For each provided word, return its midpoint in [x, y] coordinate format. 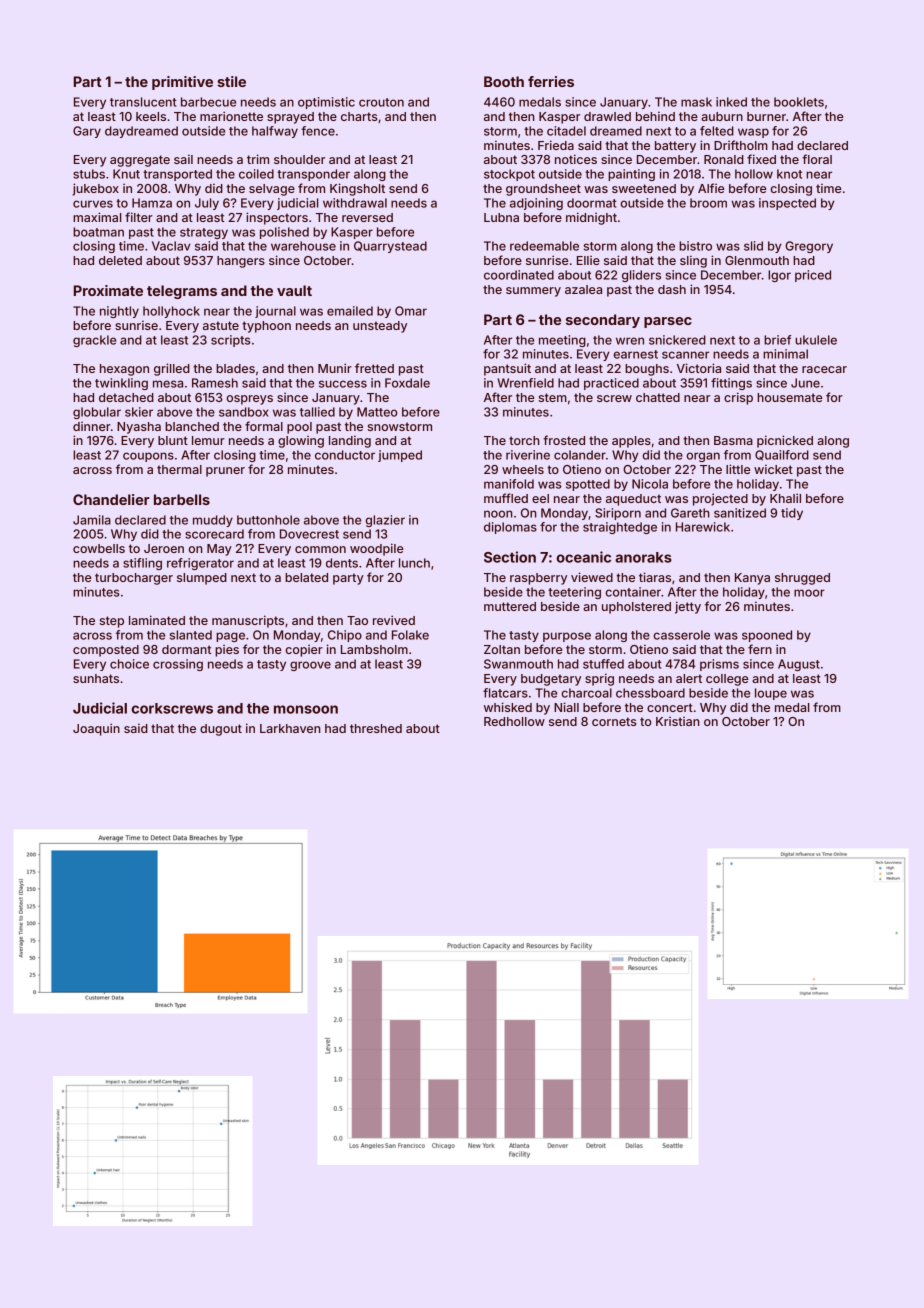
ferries [551, 81]
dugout [221, 730]
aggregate [140, 161]
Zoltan [502, 649]
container [633, 592]
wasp [753, 133]
